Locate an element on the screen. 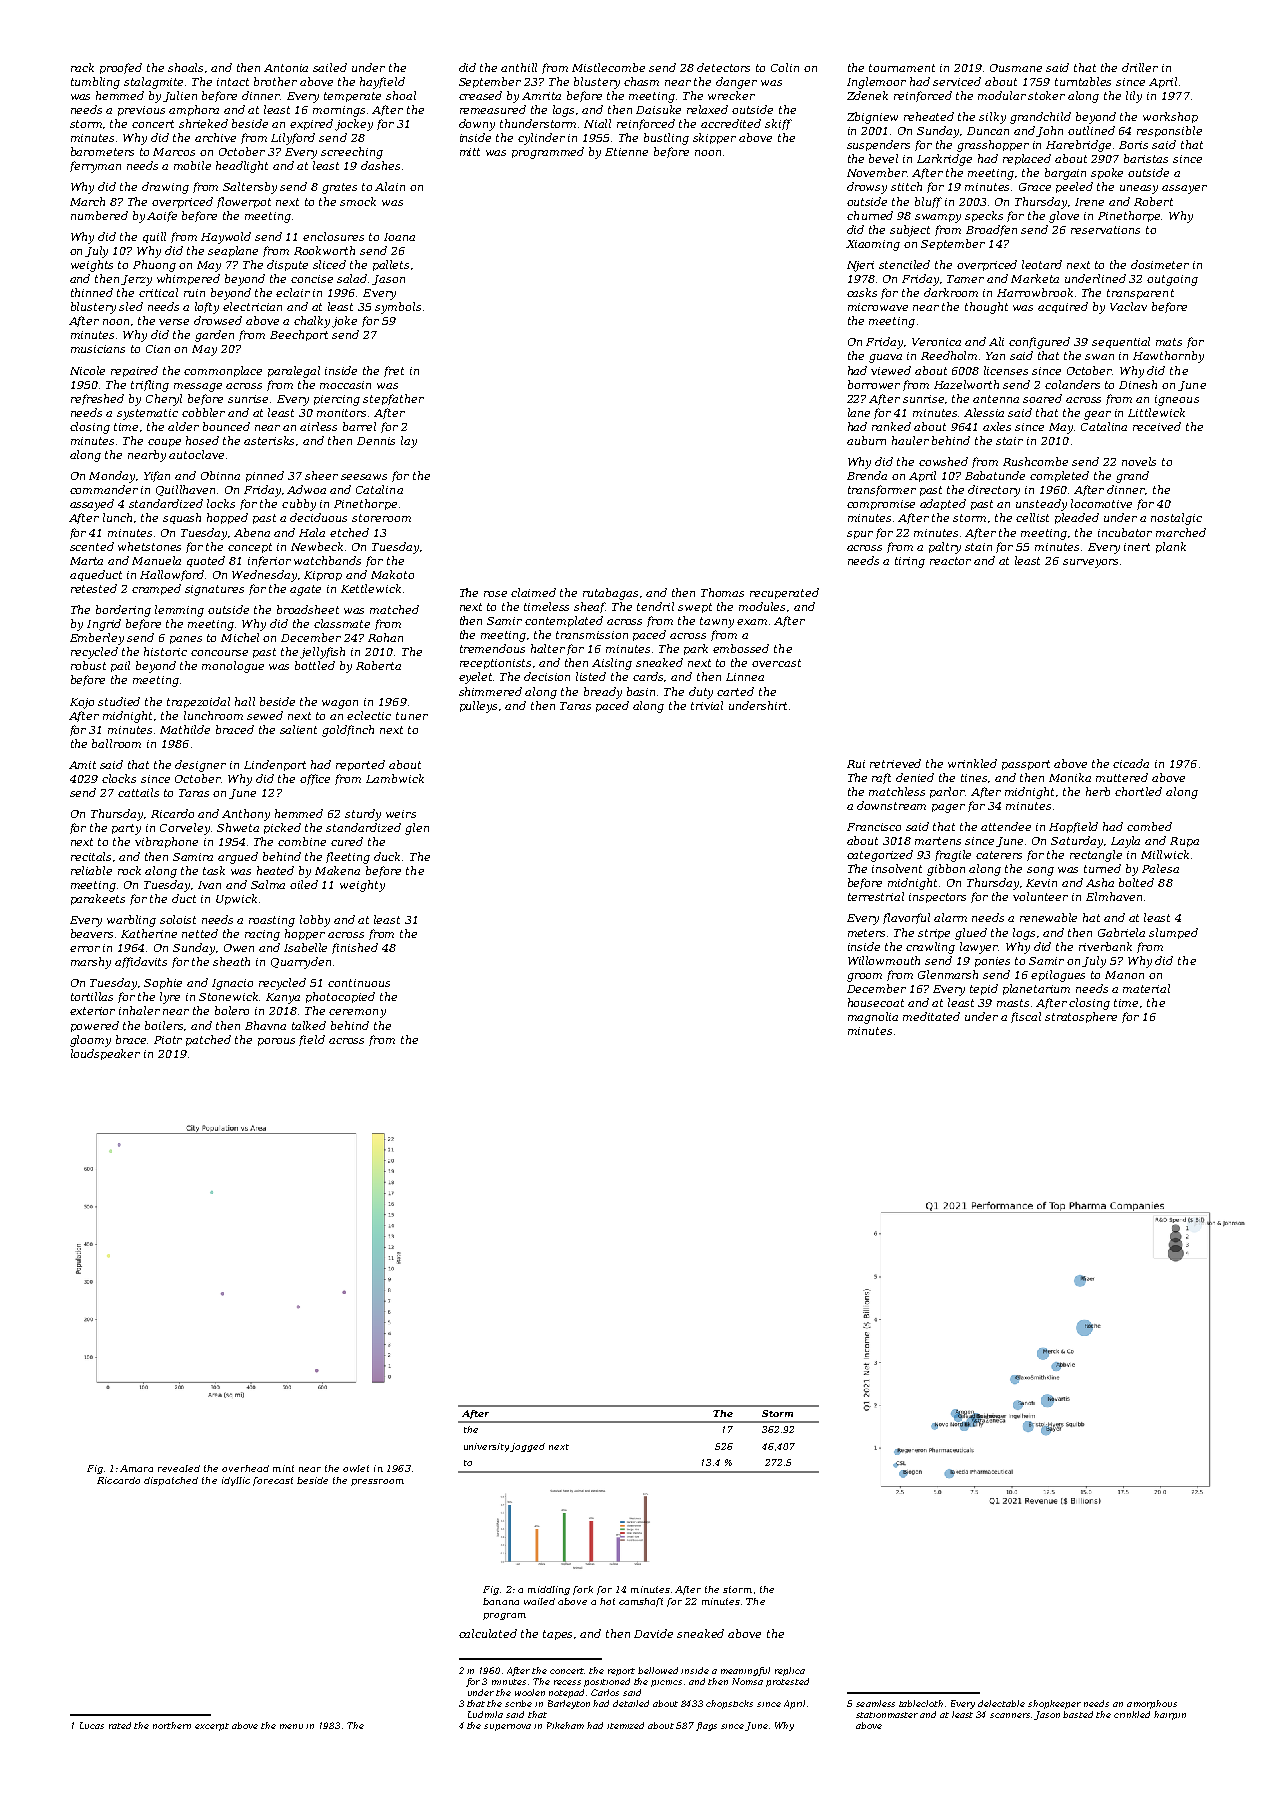 The image size is (1278, 1807). slumped is located at coordinates (1173, 933).
